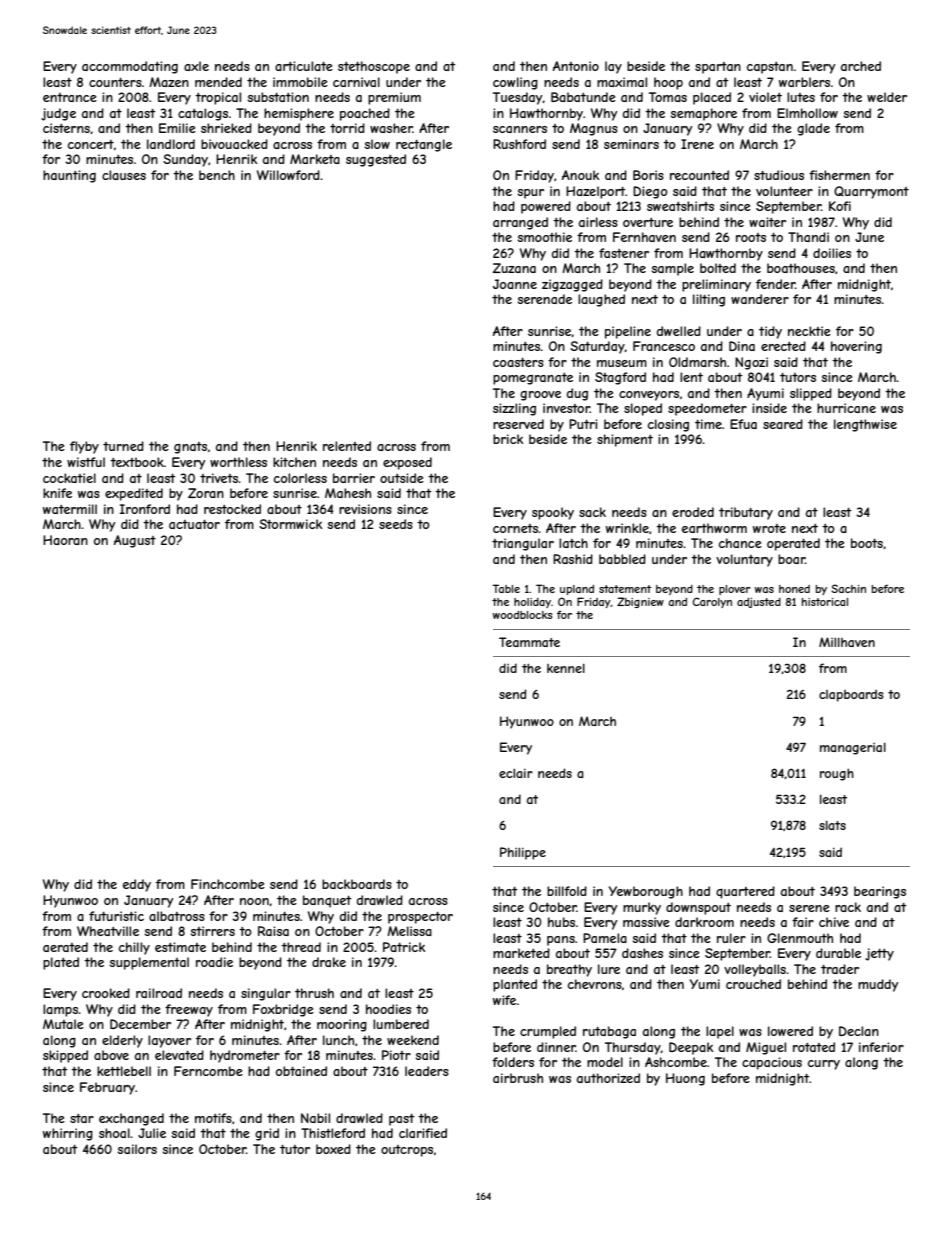 Image resolution: width=952 pixels, height=1233 pixels. What do you see at coordinates (793, 544) in the screenshot?
I see `operated` at bounding box center [793, 544].
